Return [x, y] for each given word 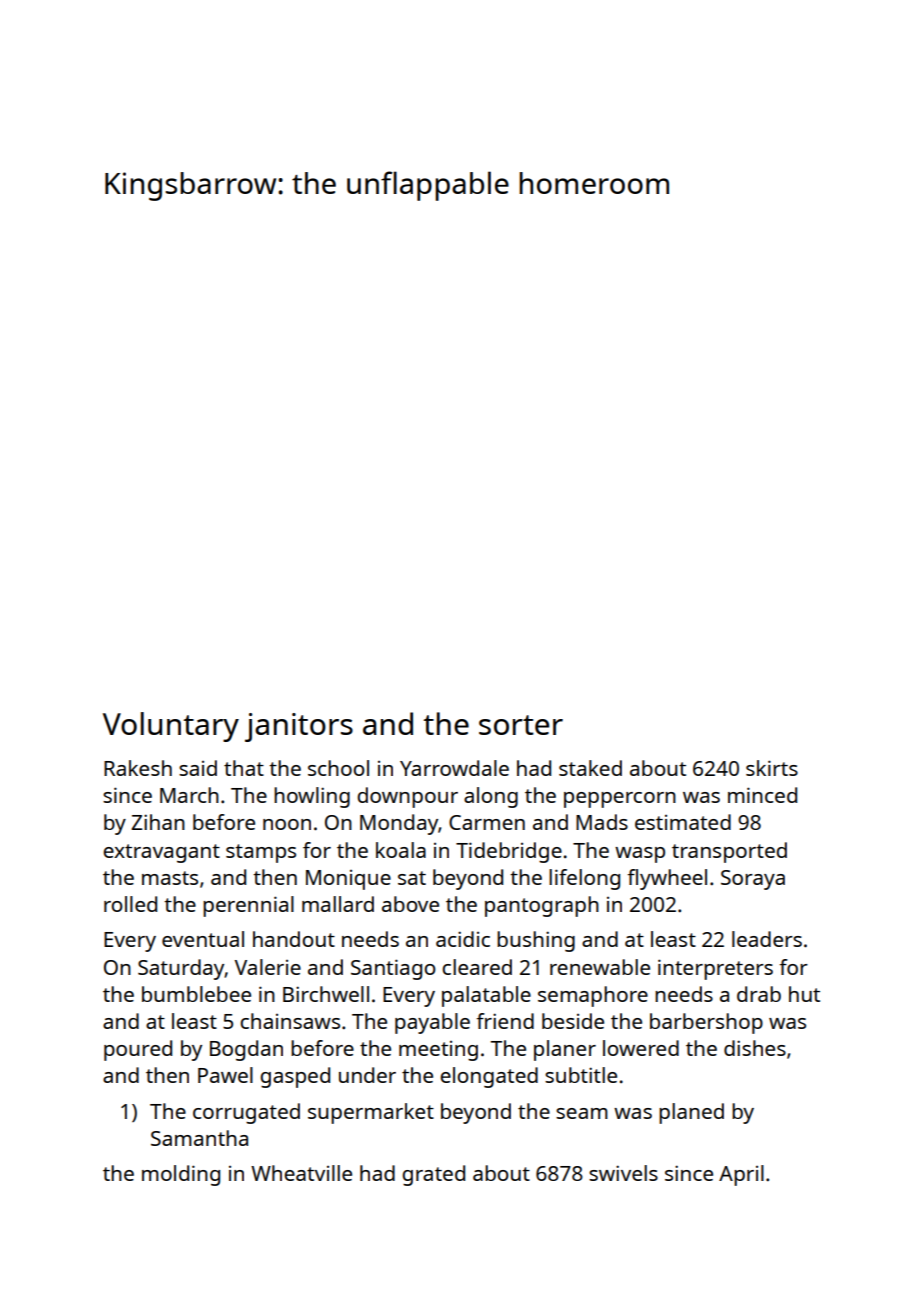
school [338, 768]
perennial [248, 906]
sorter [521, 725]
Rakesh [138, 768]
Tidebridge [509, 852]
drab [759, 994]
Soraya [753, 880]
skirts [772, 768]
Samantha [199, 1138]
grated [433, 1175]
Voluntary [171, 727]
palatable [486, 996]
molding [181, 1175]
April [741, 1175]
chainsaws [290, 1021]
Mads [602, 822]
